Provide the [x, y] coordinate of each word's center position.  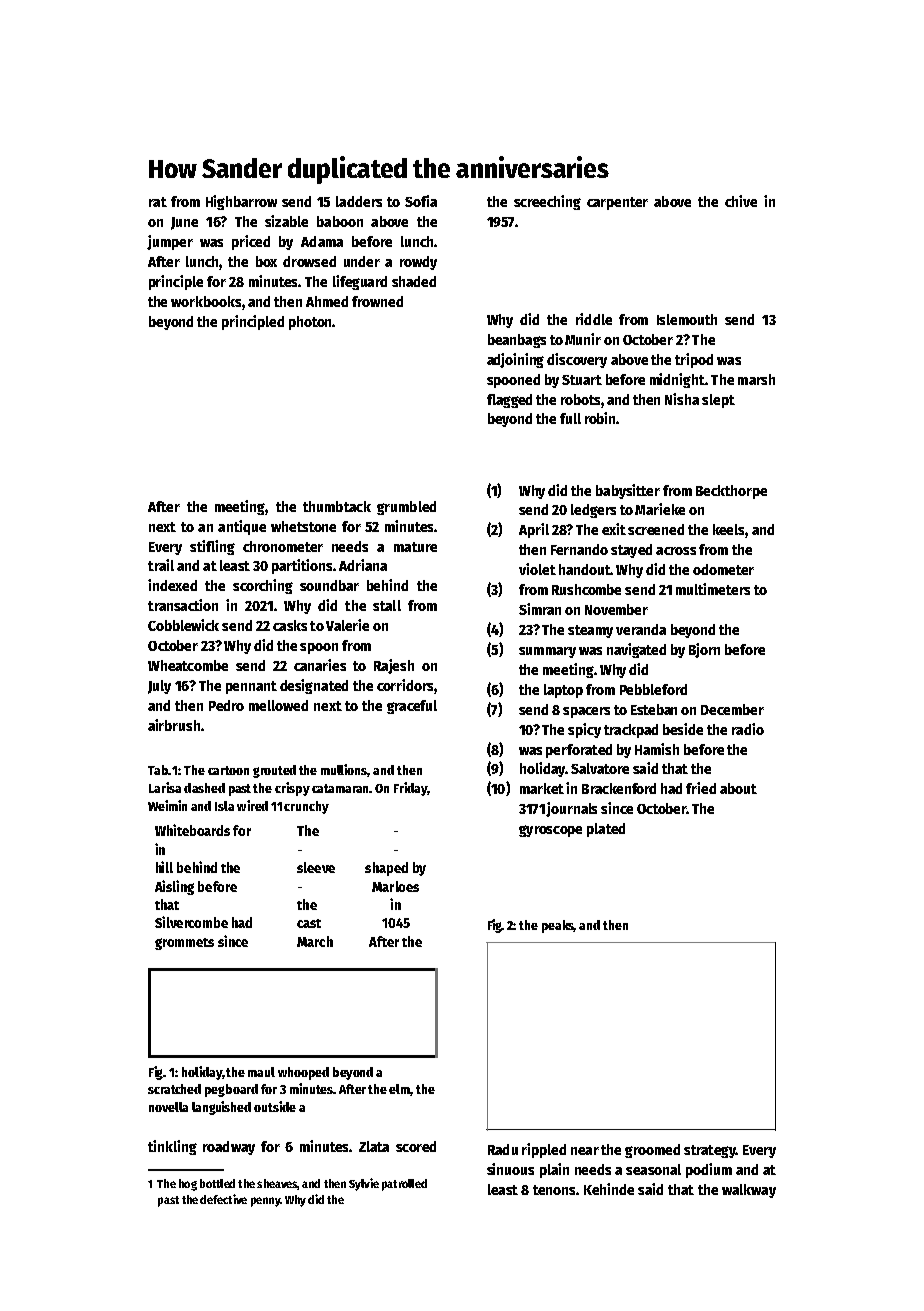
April [534, 530]
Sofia [421, 201]
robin [600, 418]
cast [309, 923]
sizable [286, 221]
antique [242, 527]
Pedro [226, 705]
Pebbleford [653, 689]
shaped [386, 869]
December [732, 709]
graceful [412, 707]
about [738, 788]
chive [741, 201]
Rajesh [394, 666]
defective [223, 1199]
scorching [263, 586]
